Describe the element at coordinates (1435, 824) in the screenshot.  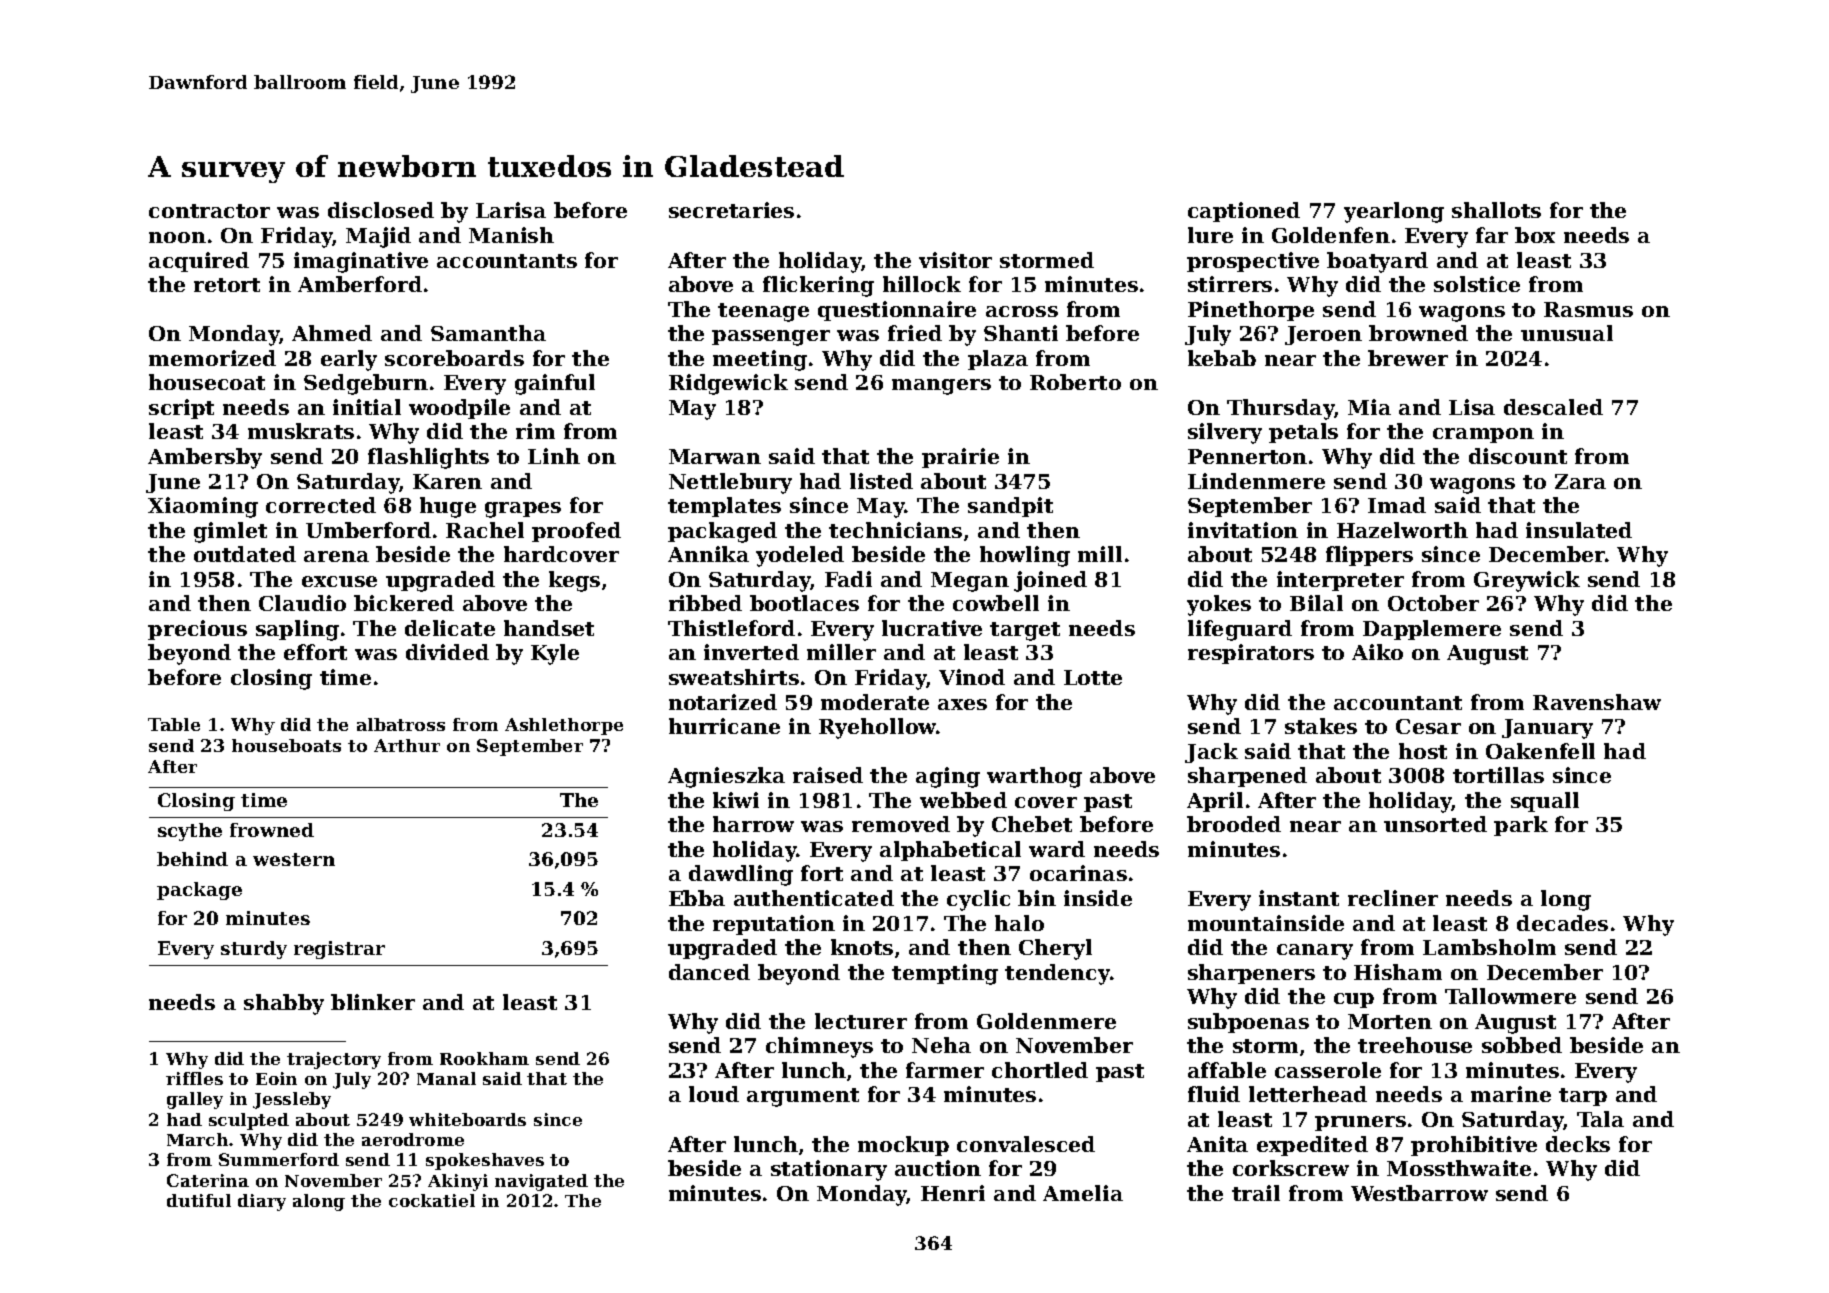
I see `unsorted` at that location.
